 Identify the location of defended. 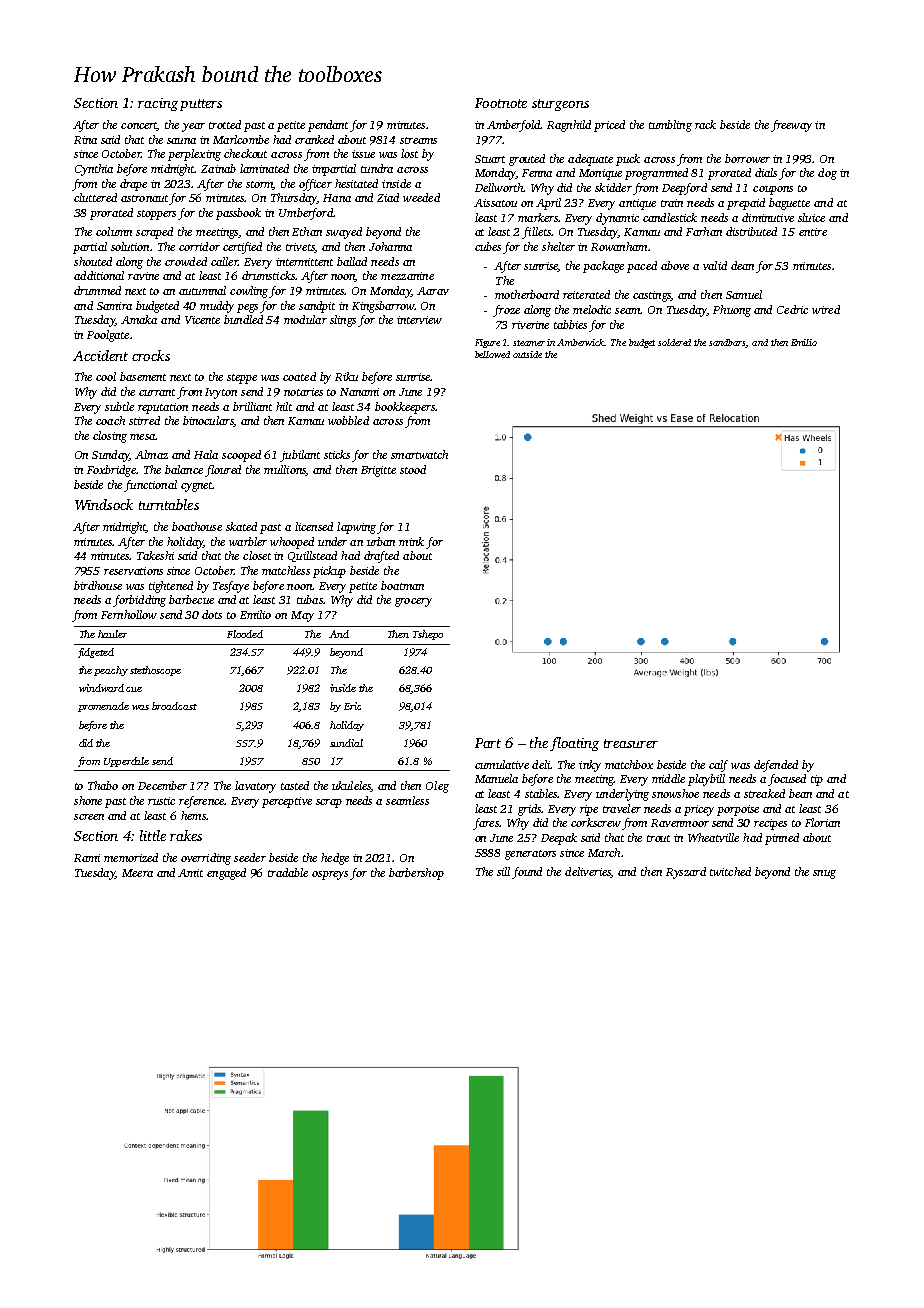
(776, 766).
